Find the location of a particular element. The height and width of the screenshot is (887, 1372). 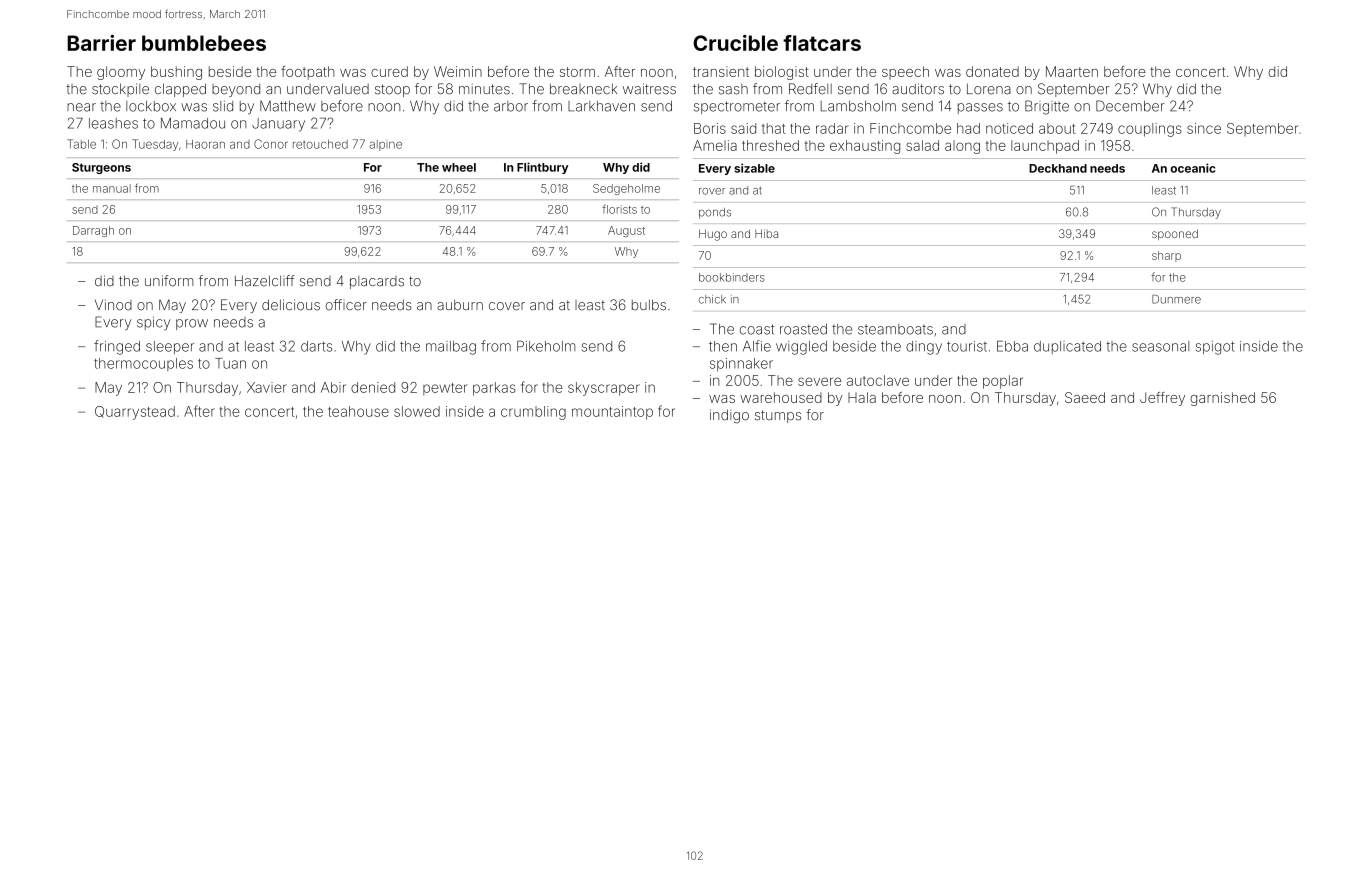

teahouse is located at coordinates (358, 411).
